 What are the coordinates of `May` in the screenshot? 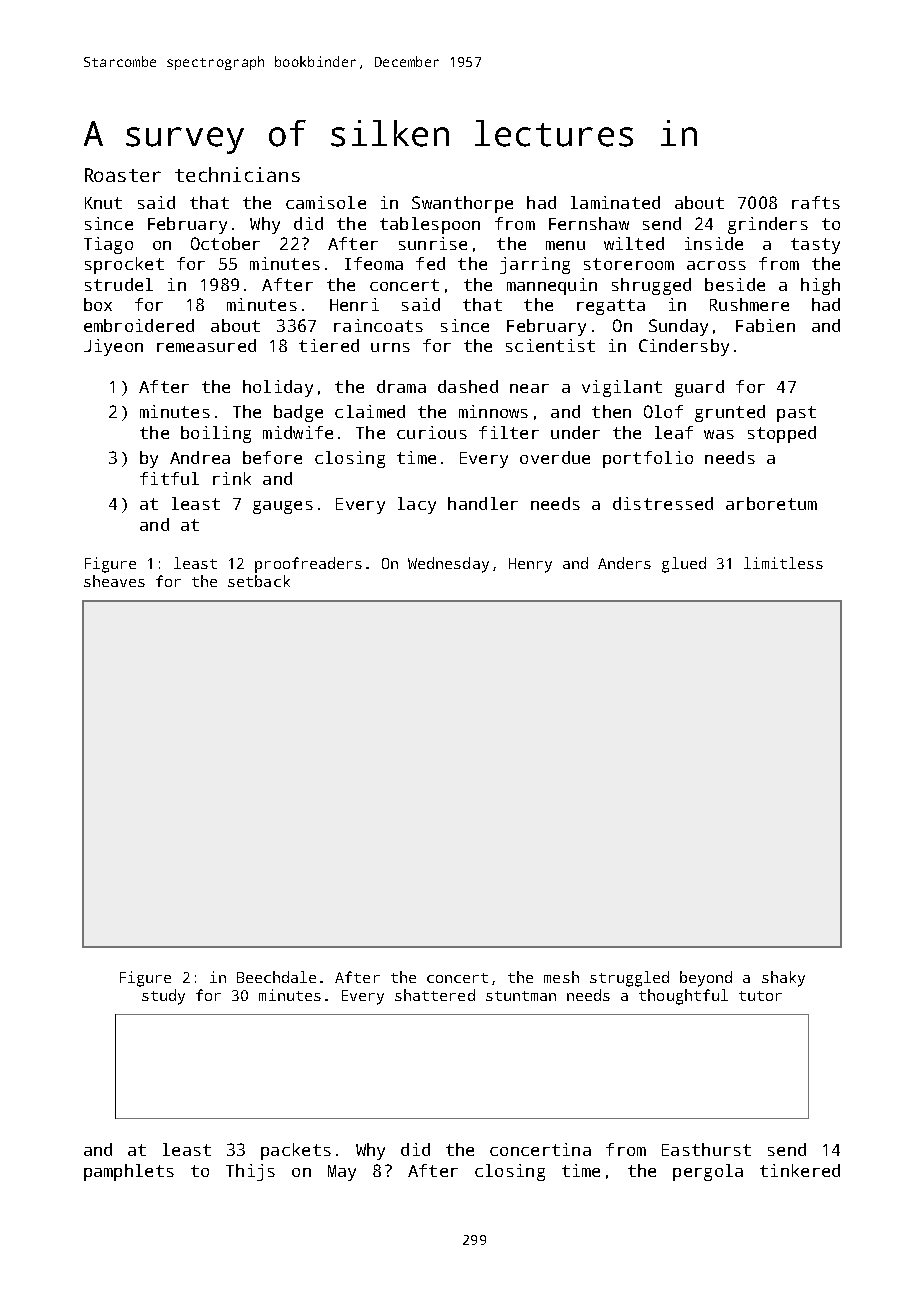 It's located at (342, 1173).
